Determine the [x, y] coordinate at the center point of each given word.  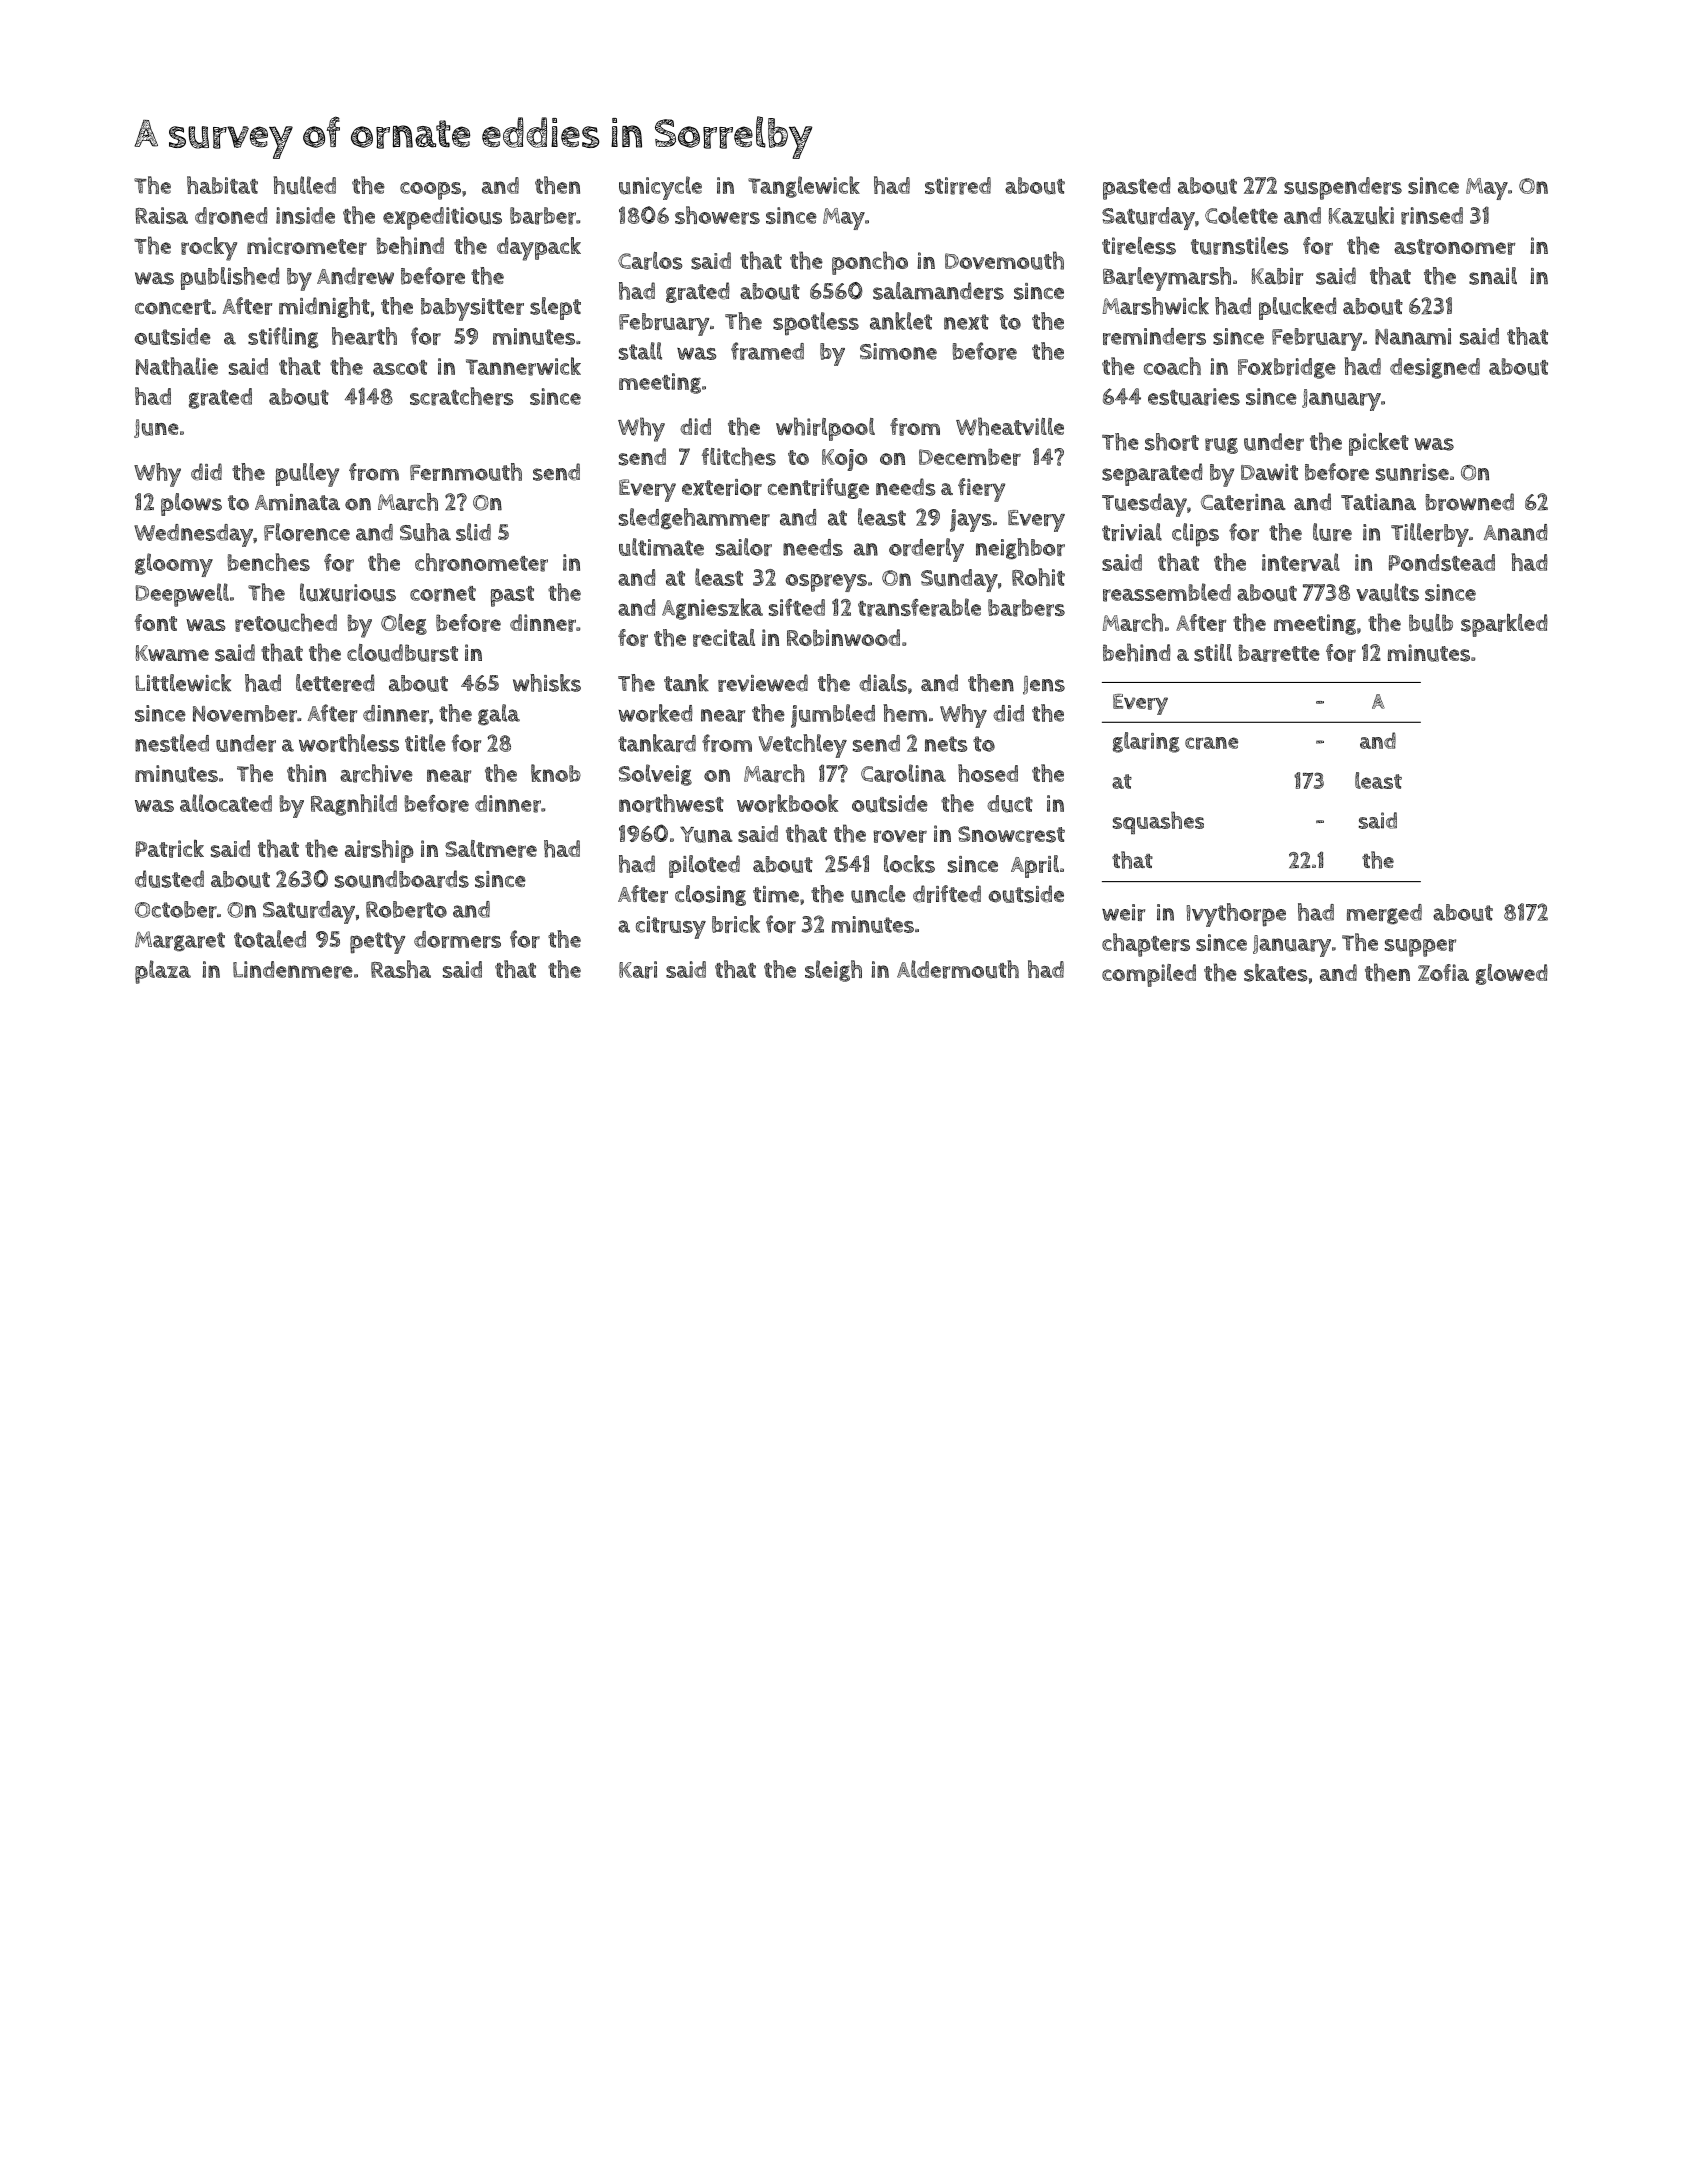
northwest [671, 803]
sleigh [833, 971]
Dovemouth [1004, 260]
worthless [349, 743]
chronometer [481, 562]
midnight [324, 307]
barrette [1279, 653]
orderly [926, 550]
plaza [163, 972]
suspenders [1343, 188]
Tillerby [1430, 535]
